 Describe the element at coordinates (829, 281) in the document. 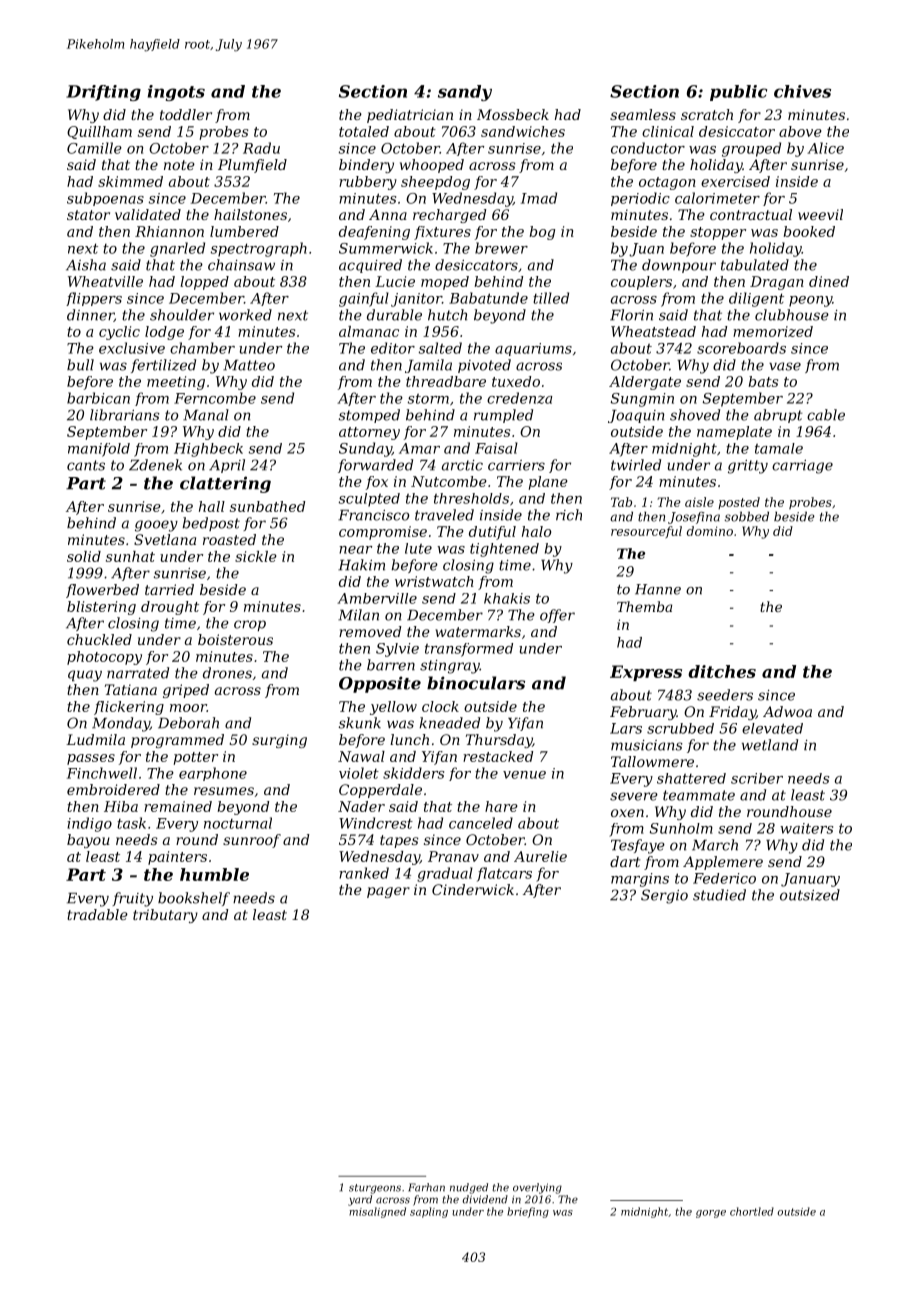

I see `dined` at that location.
